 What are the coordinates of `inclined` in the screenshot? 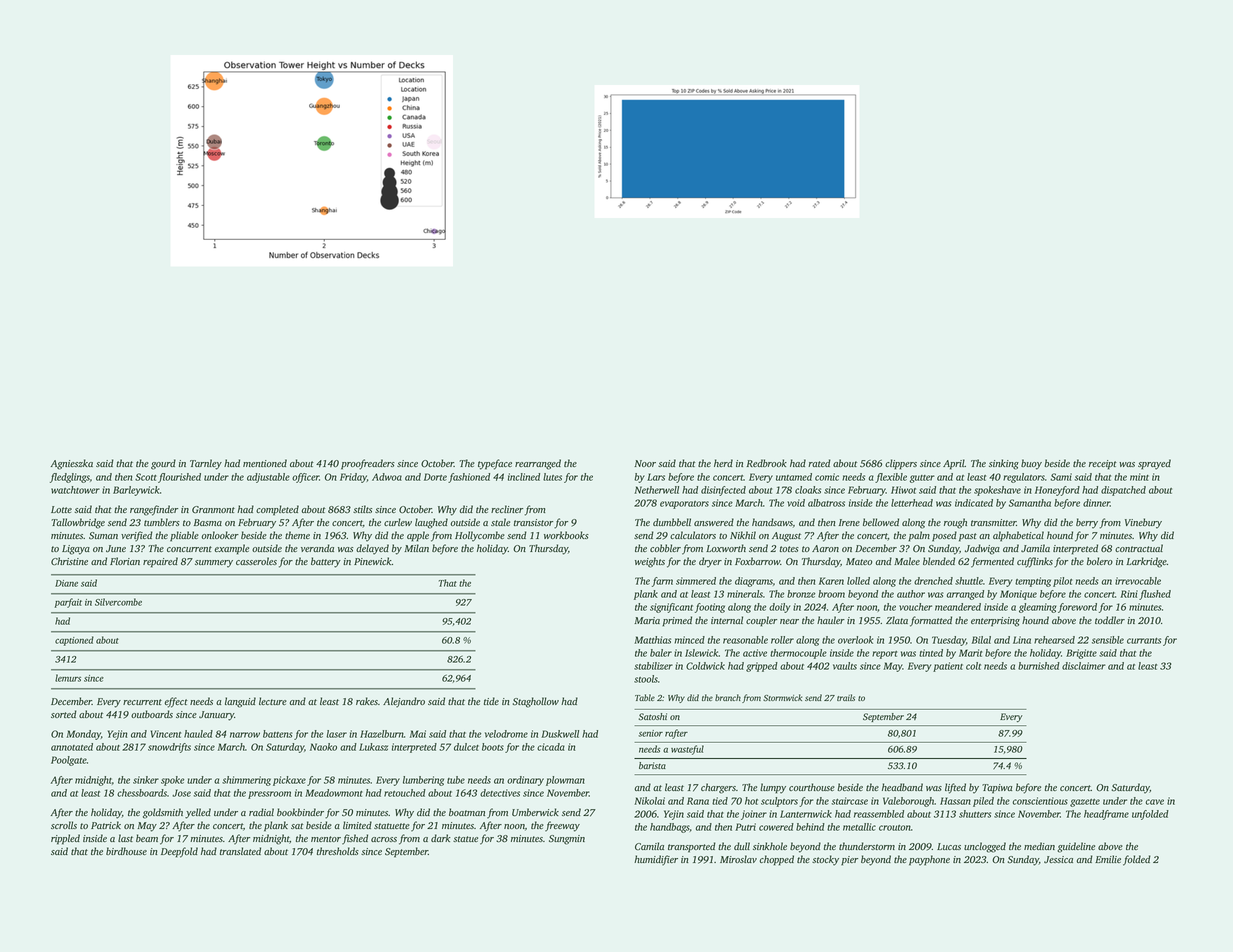 It's located at (524, 477).
